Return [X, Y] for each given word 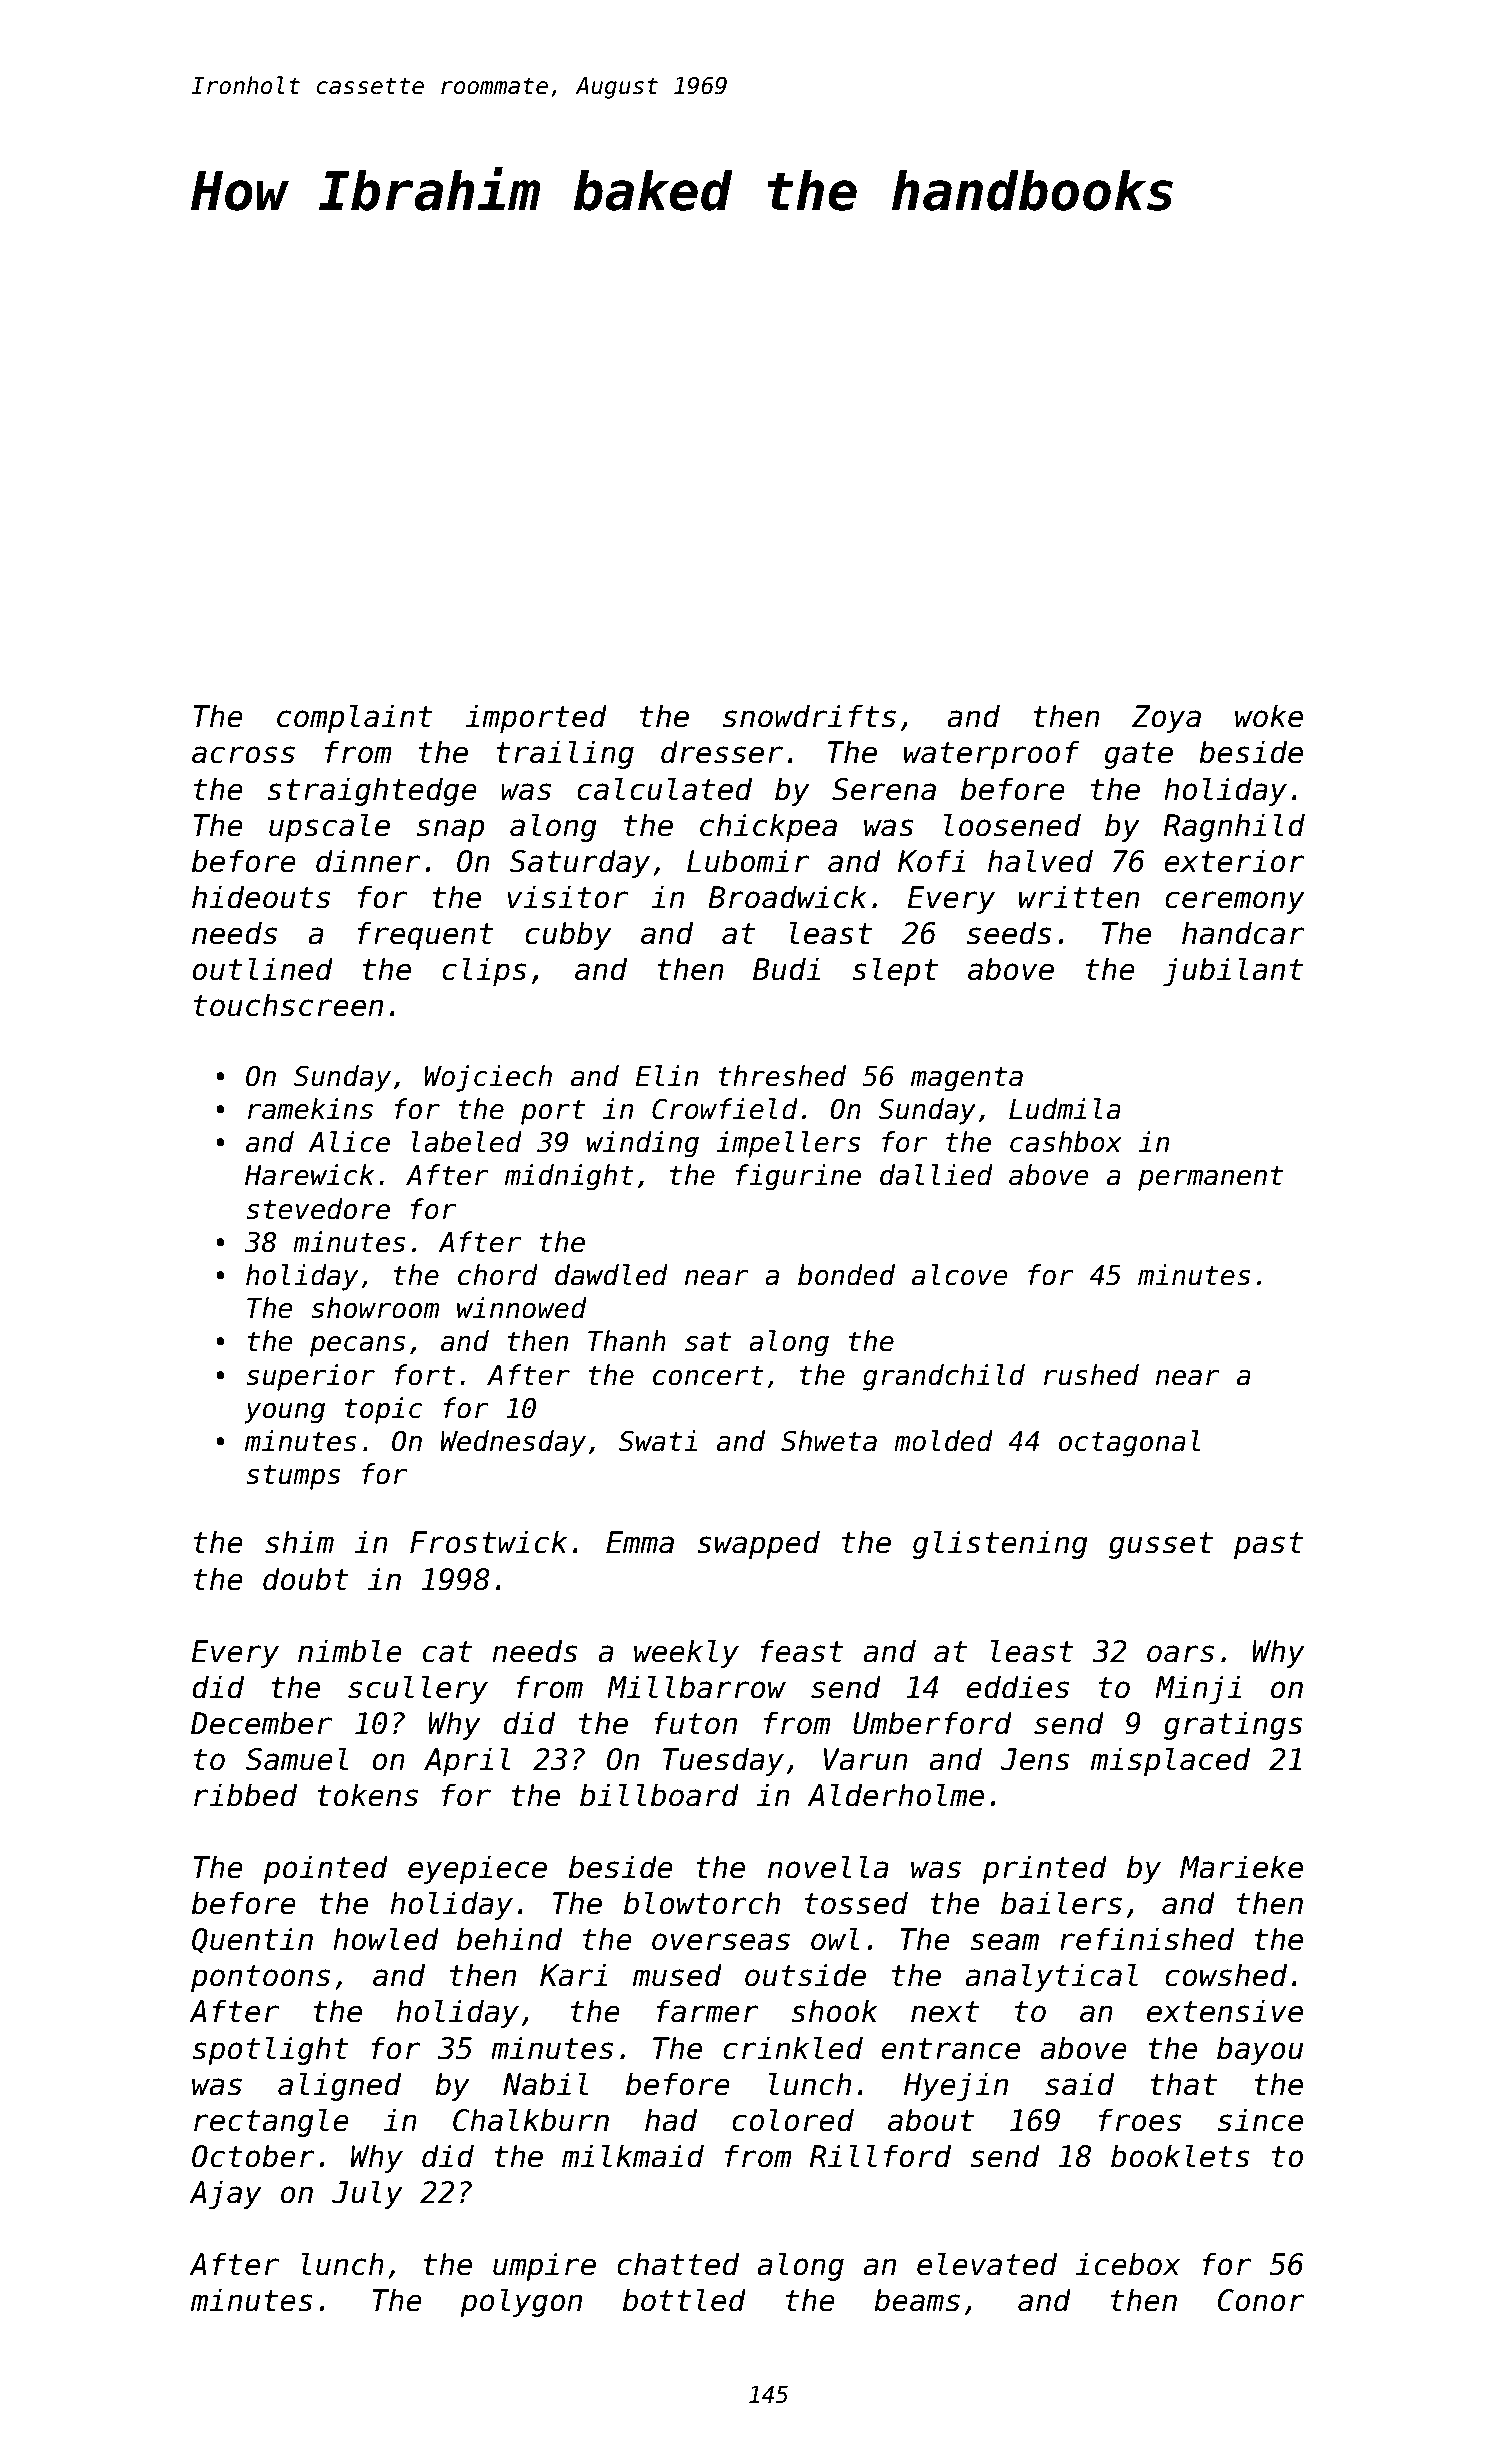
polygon [521, 2302]
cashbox [1066, 1142]
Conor [1261, 2300]
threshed [782, 1076]
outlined [262, 969]
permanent [1210, 1178]
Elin [666, 1075]
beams [917, 2300]
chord [498, 1275]
